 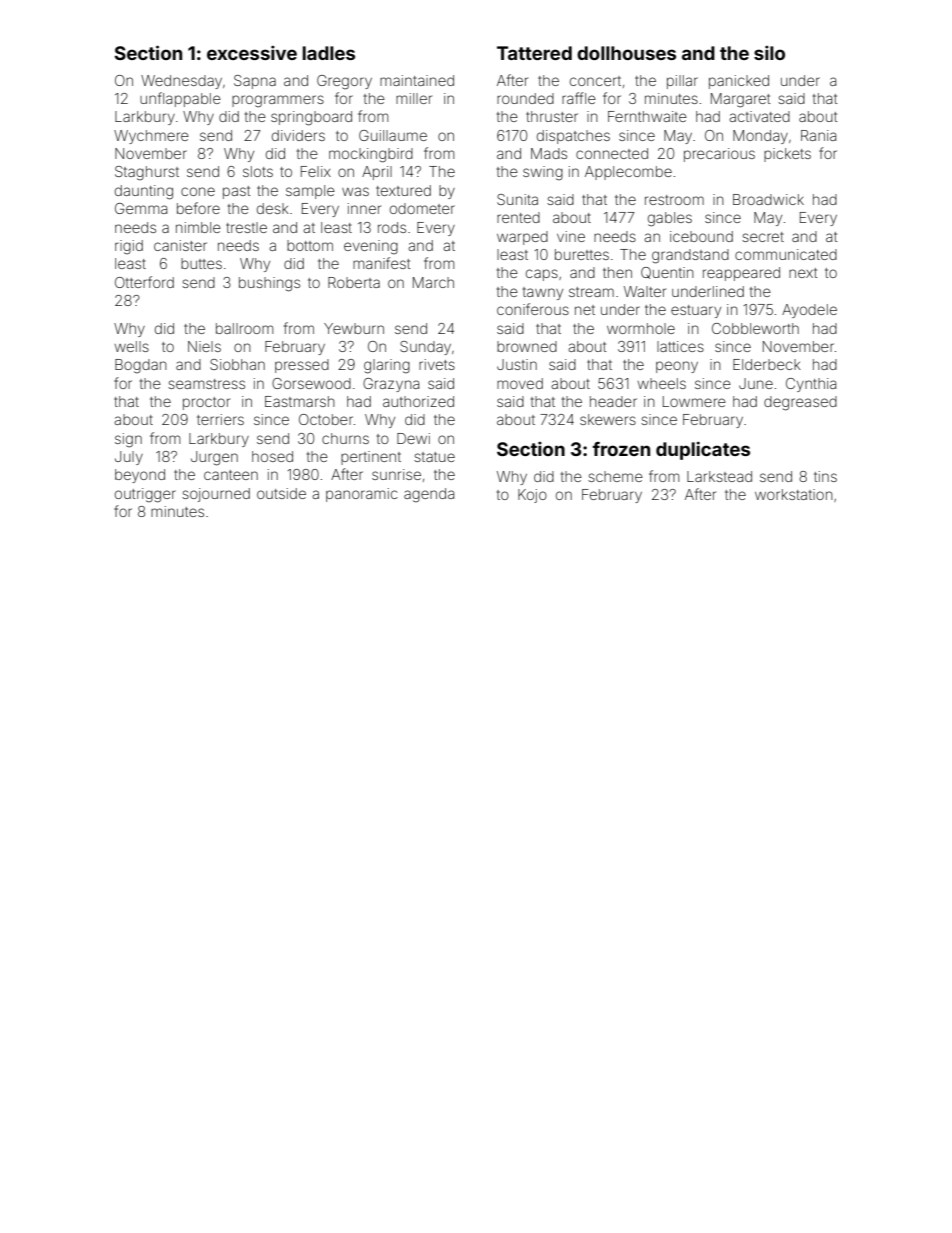 What do you see at coordinates (552, 116) in the page?
I see `thruster` at bounding box center [552, 116].
